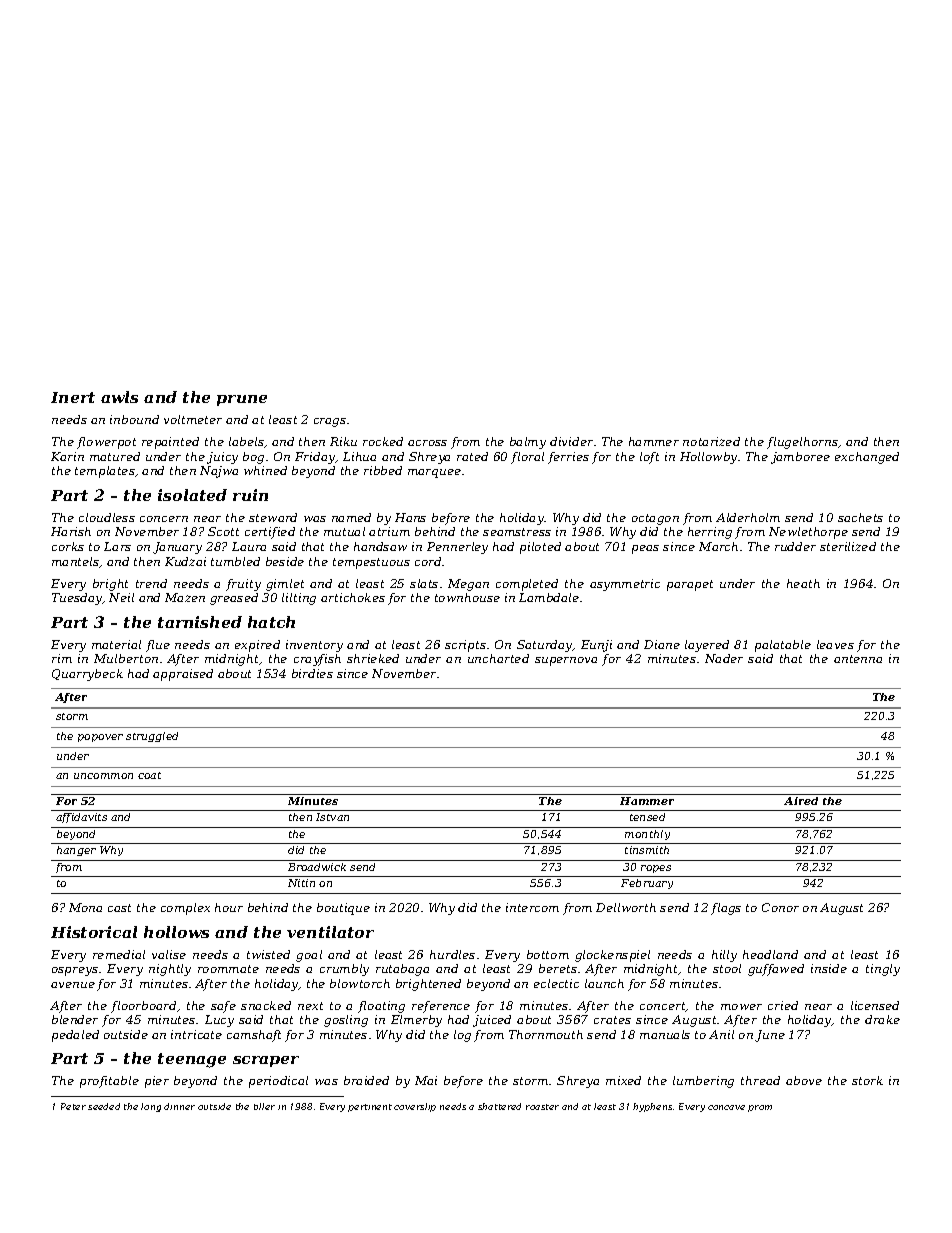  Describe the element at coordinates (760, 1108) in the page. I see `prom` at that location.
